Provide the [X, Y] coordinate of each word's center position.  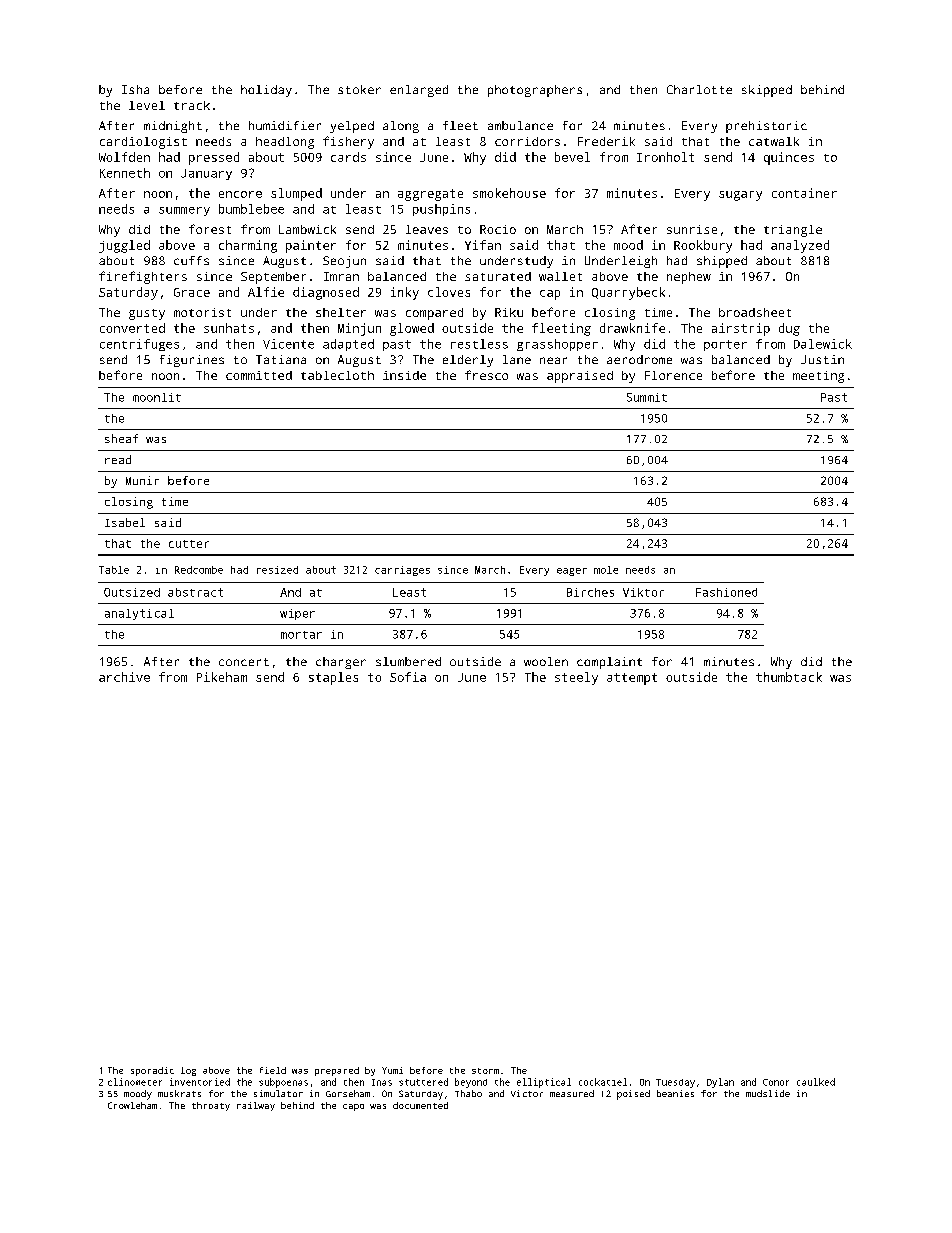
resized [277, 570]
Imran [341, 276]
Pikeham [222, 677]
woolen [546, 661]
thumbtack [789, 677]
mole [606, 570]
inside [404, 375]
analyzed [800, 246]
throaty [211, 1106]
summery [184, 211]
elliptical [544, 1083]
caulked [816, 1082]
